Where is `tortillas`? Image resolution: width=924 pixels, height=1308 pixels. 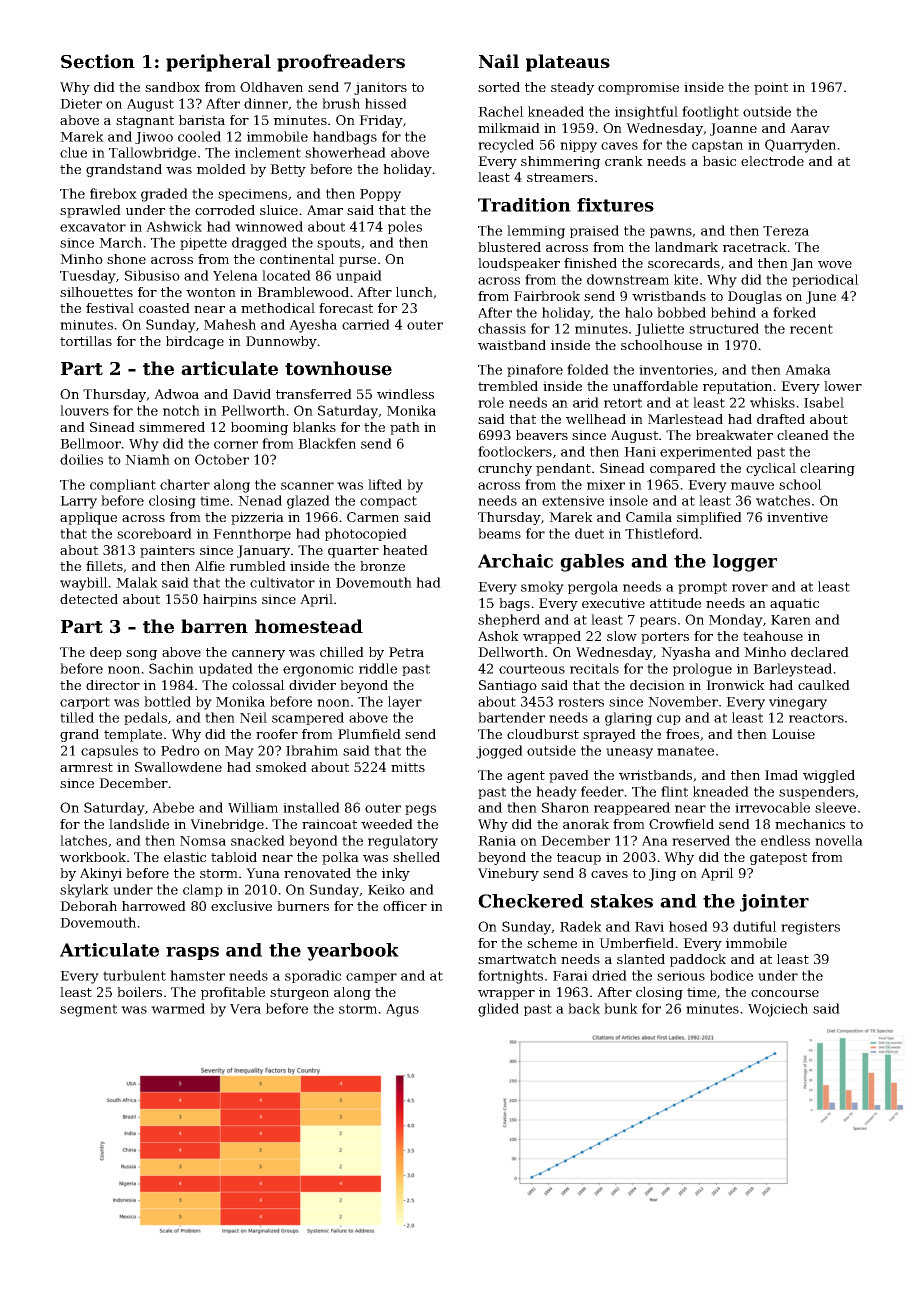 tortillas is located at coordinates (86, 341).
